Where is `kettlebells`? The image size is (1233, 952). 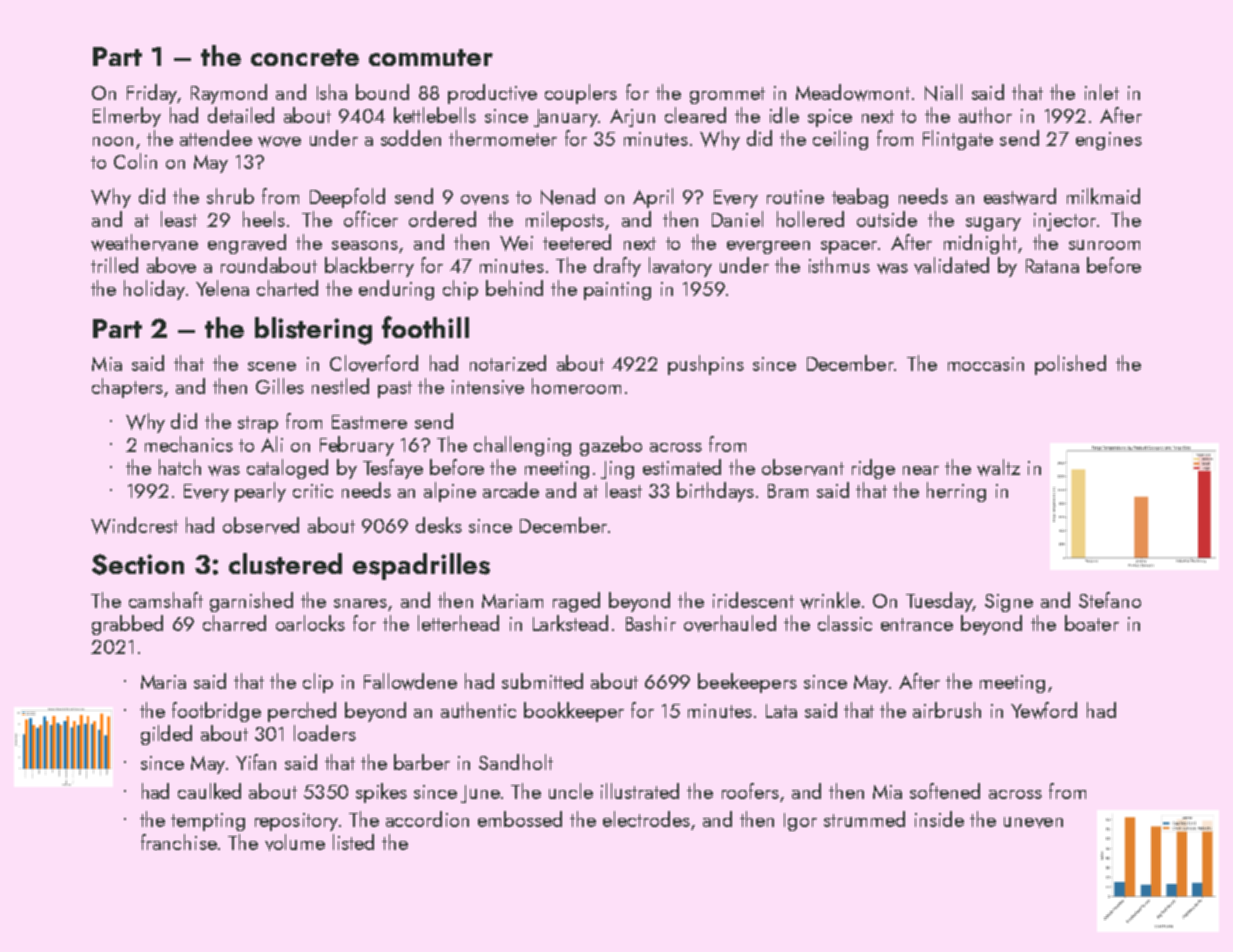
kettlebells is located at coordinates (435, 115).
